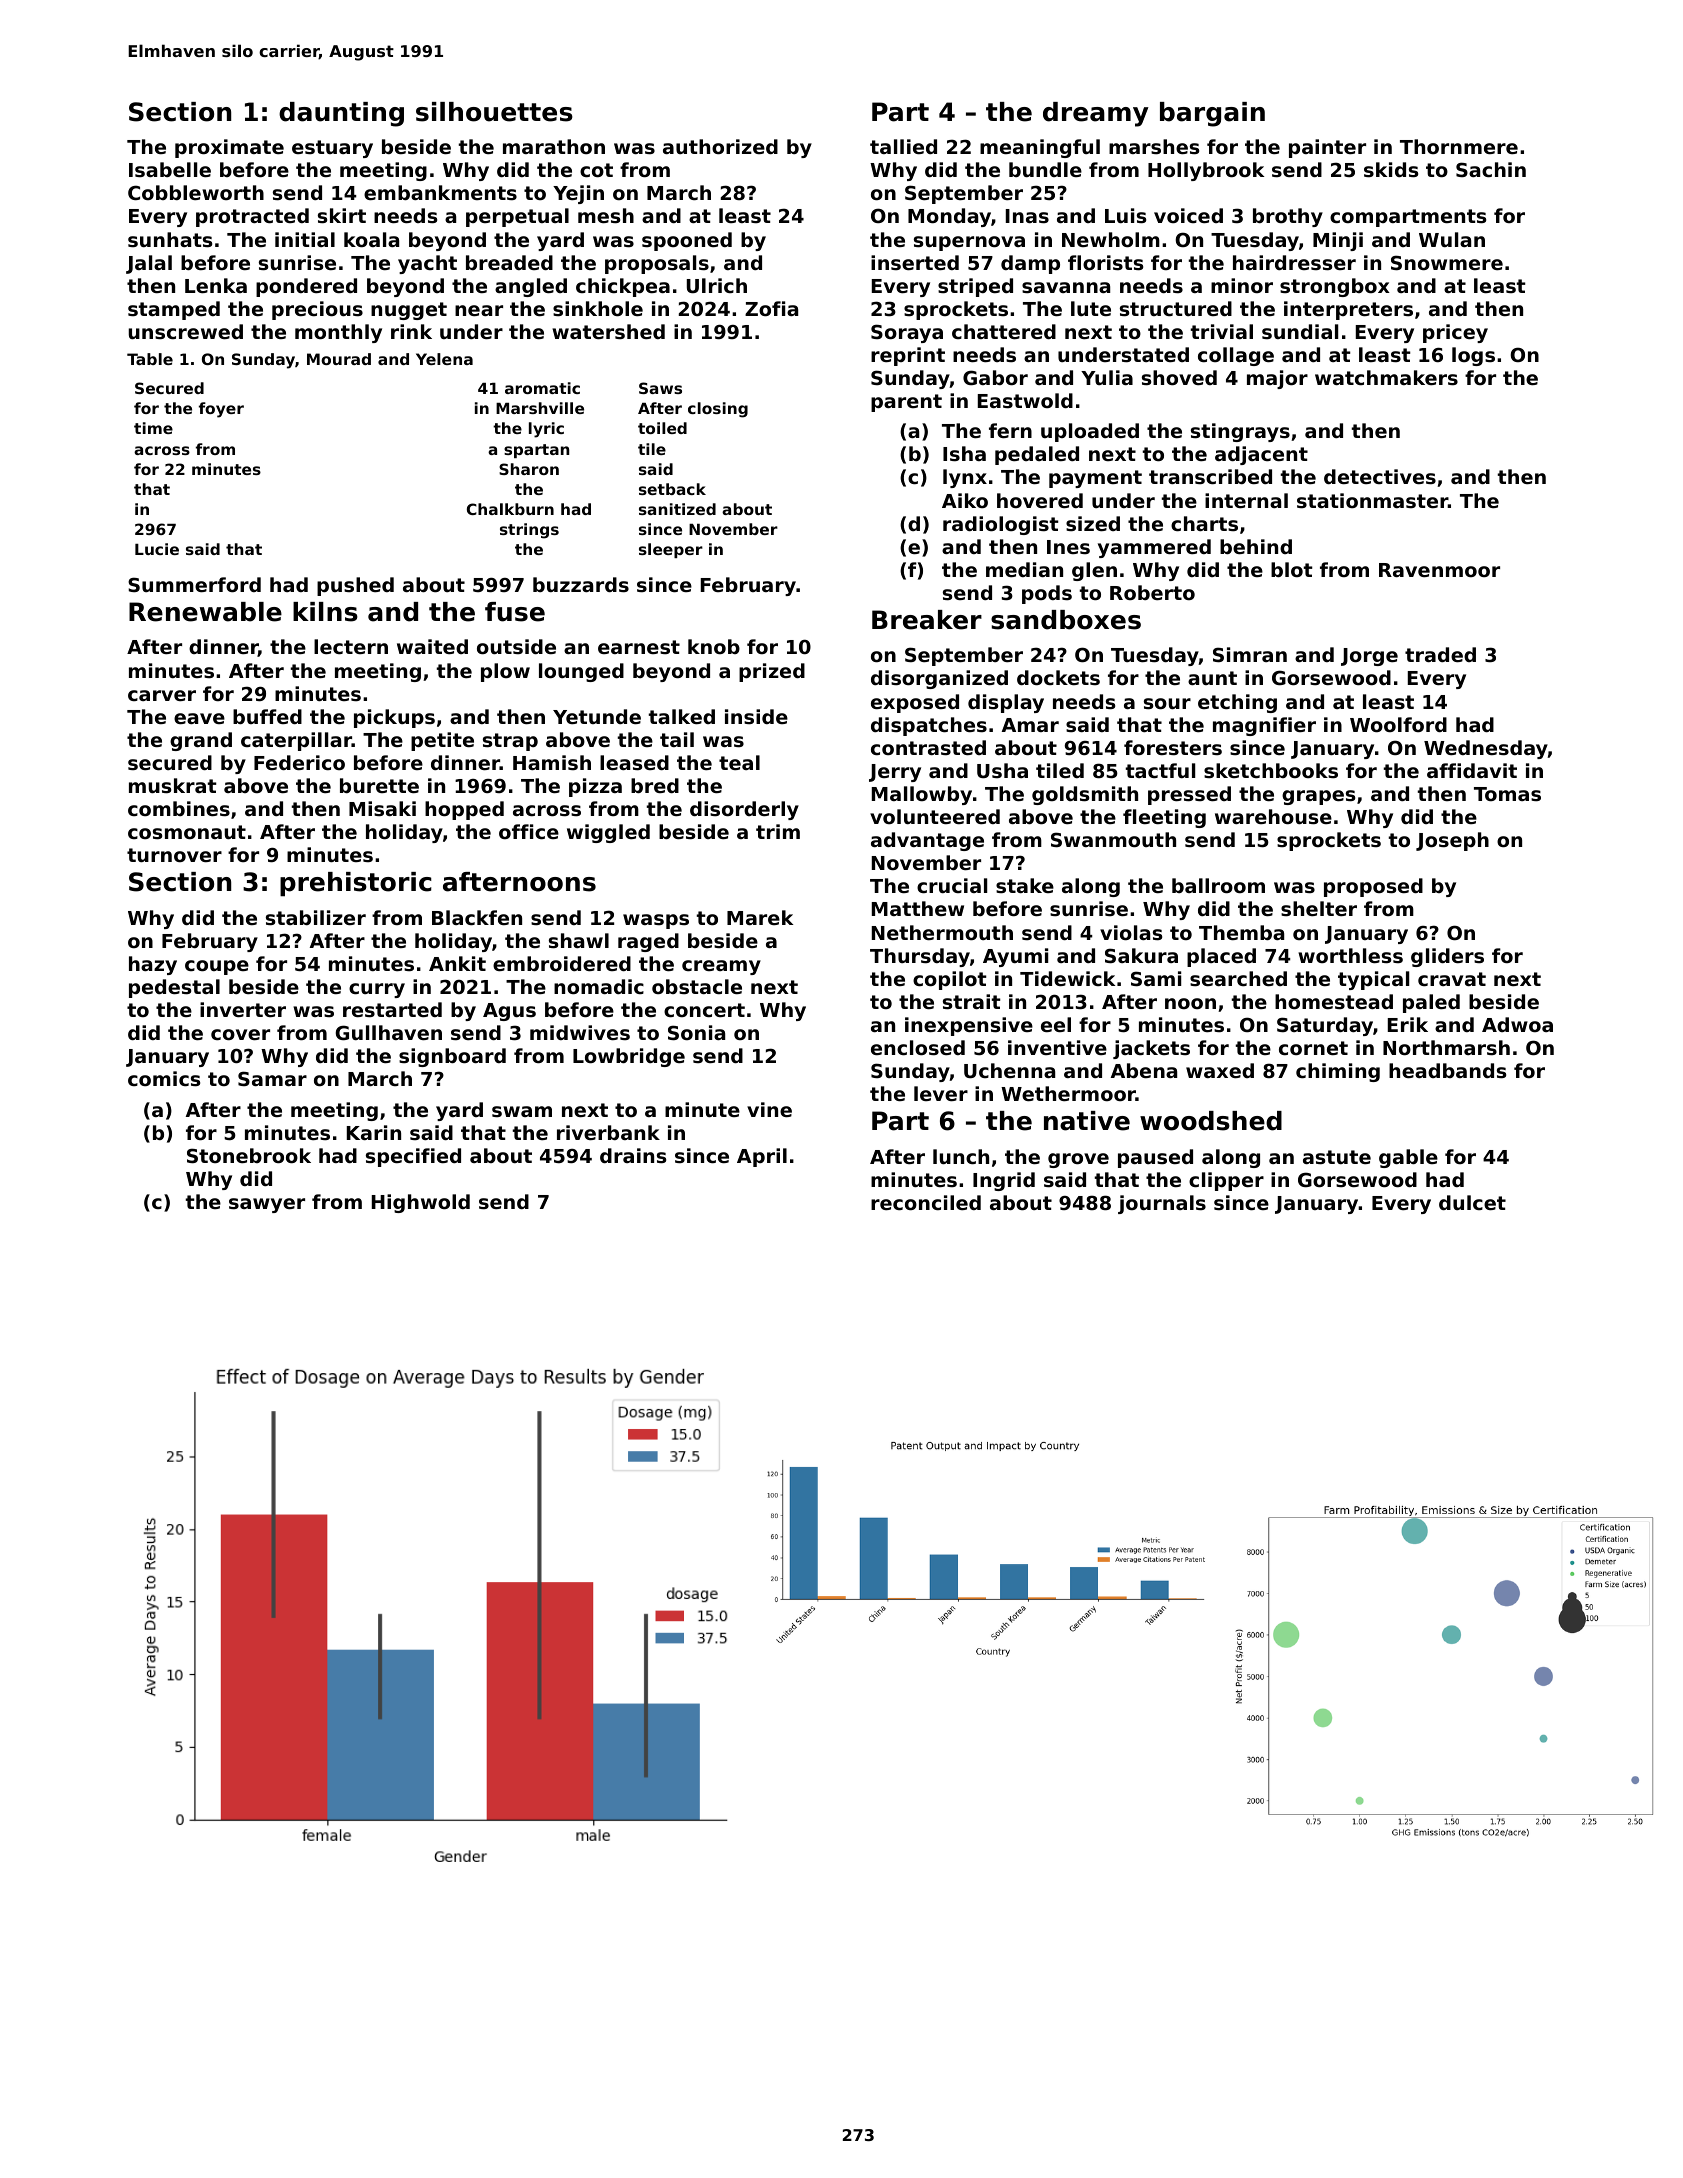 The width and height of the screenshot is (1683, 2178). I want to click on silhouettes, so click(494, 112).
